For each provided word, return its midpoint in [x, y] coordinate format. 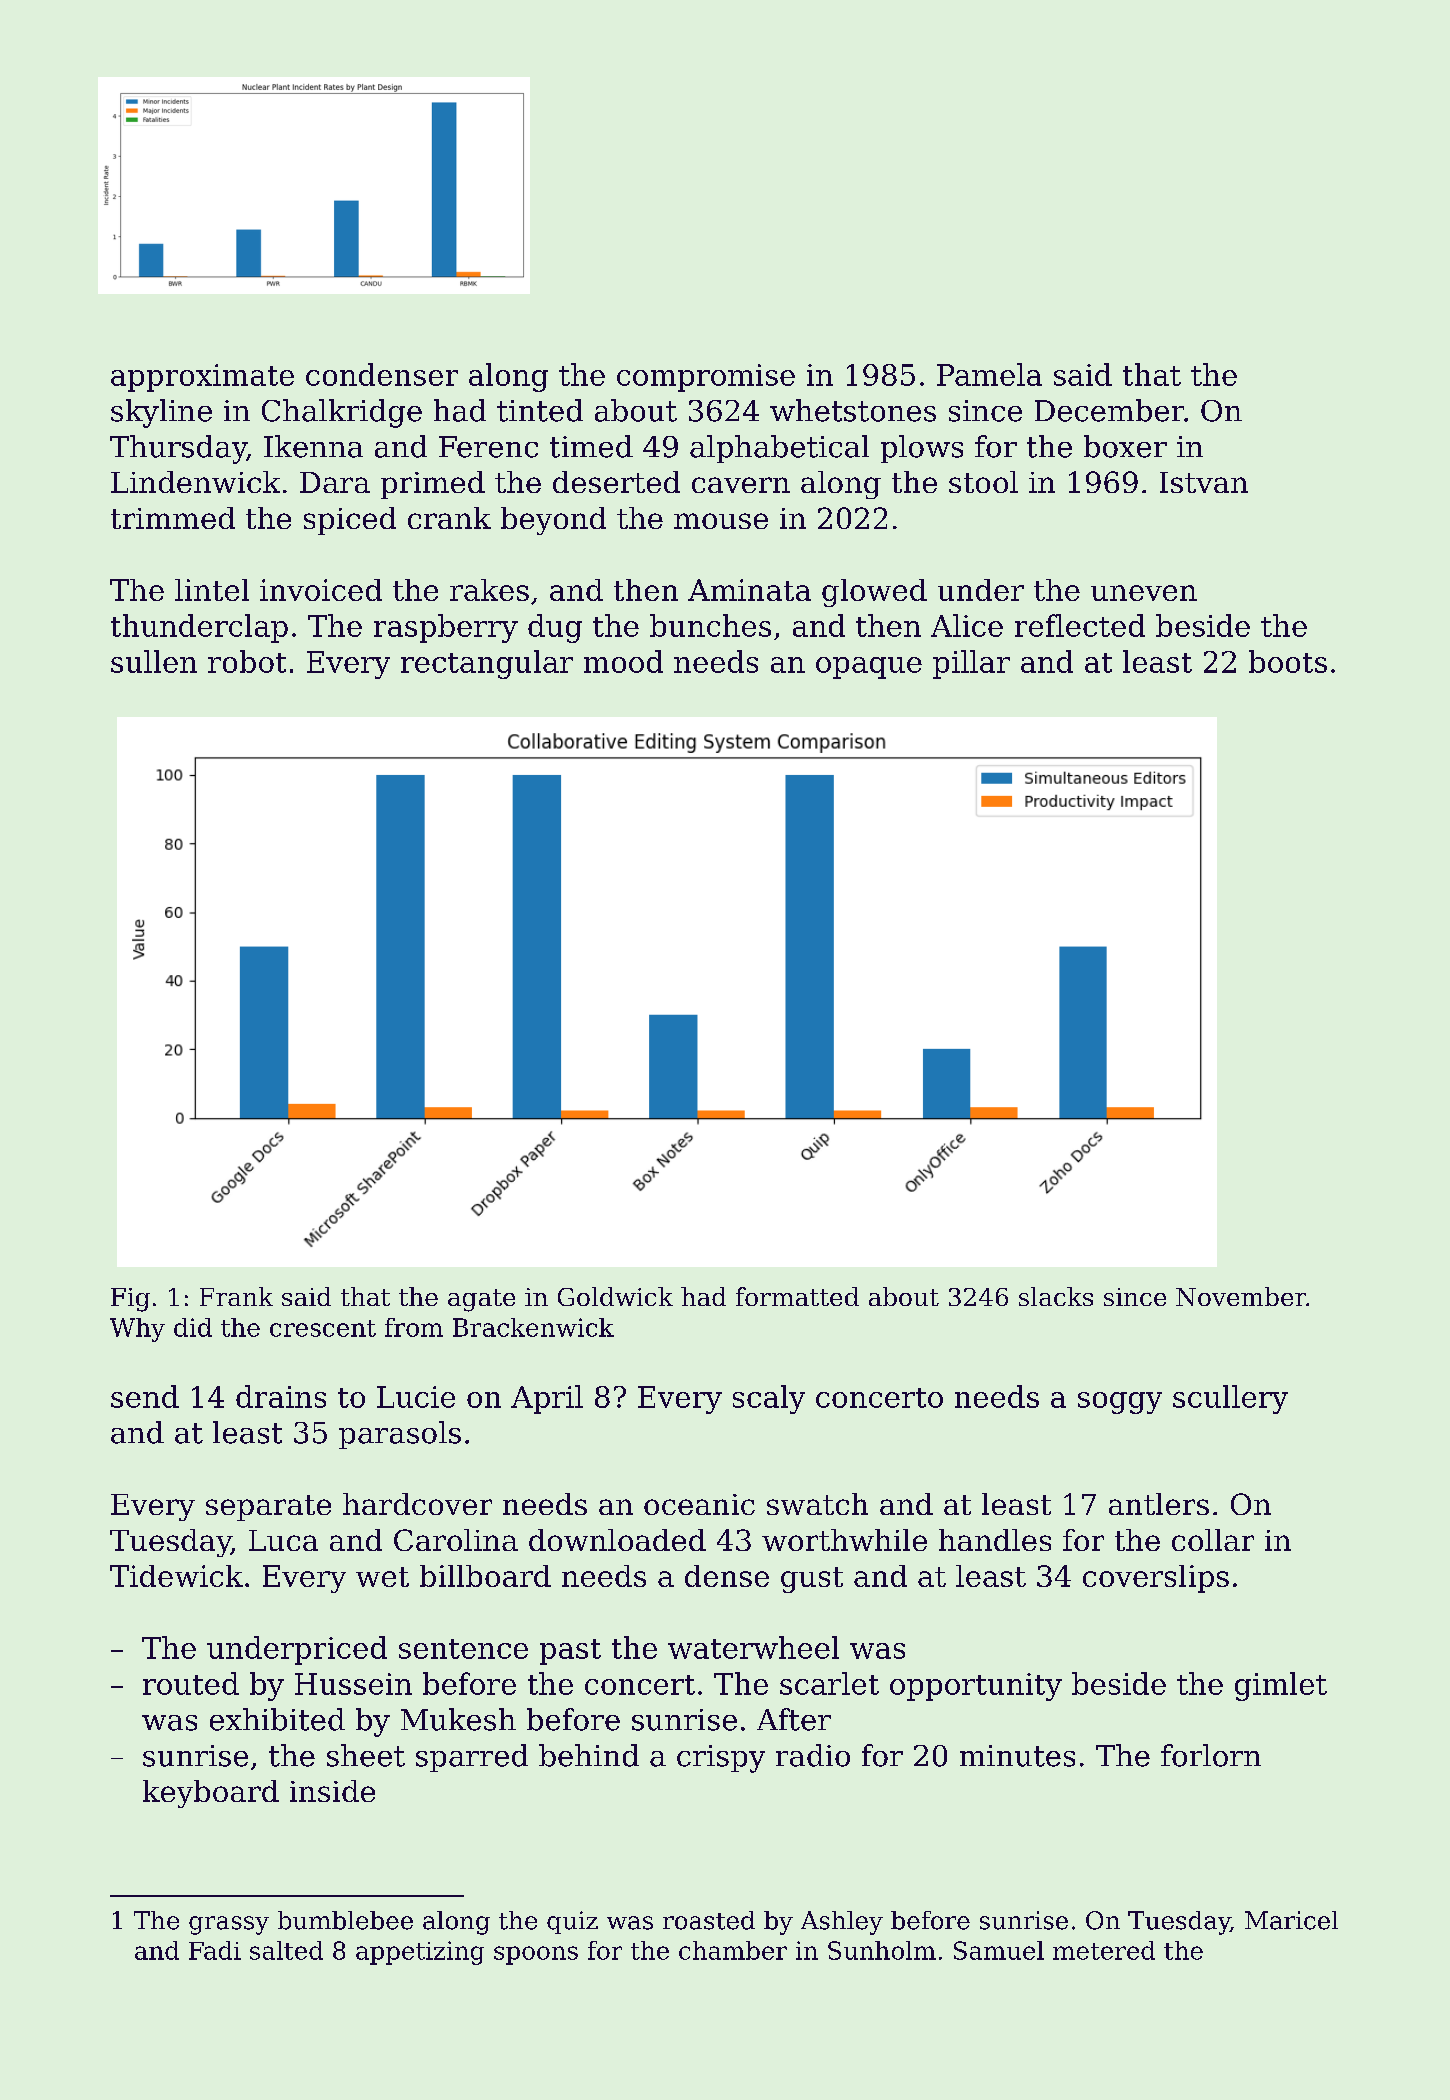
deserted [616, 482]
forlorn [1211, 1755]
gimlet [1281, 1686]
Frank [236, 1296]
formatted [797, 1296]
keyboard [211, 1794]
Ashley [842, 1923]
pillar [971, 664]
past [570, 1652]
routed [191, 1683]
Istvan [1204, 482]
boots [1288, 661]
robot [247, 661]
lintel [212, 590]
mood [623, 661]
